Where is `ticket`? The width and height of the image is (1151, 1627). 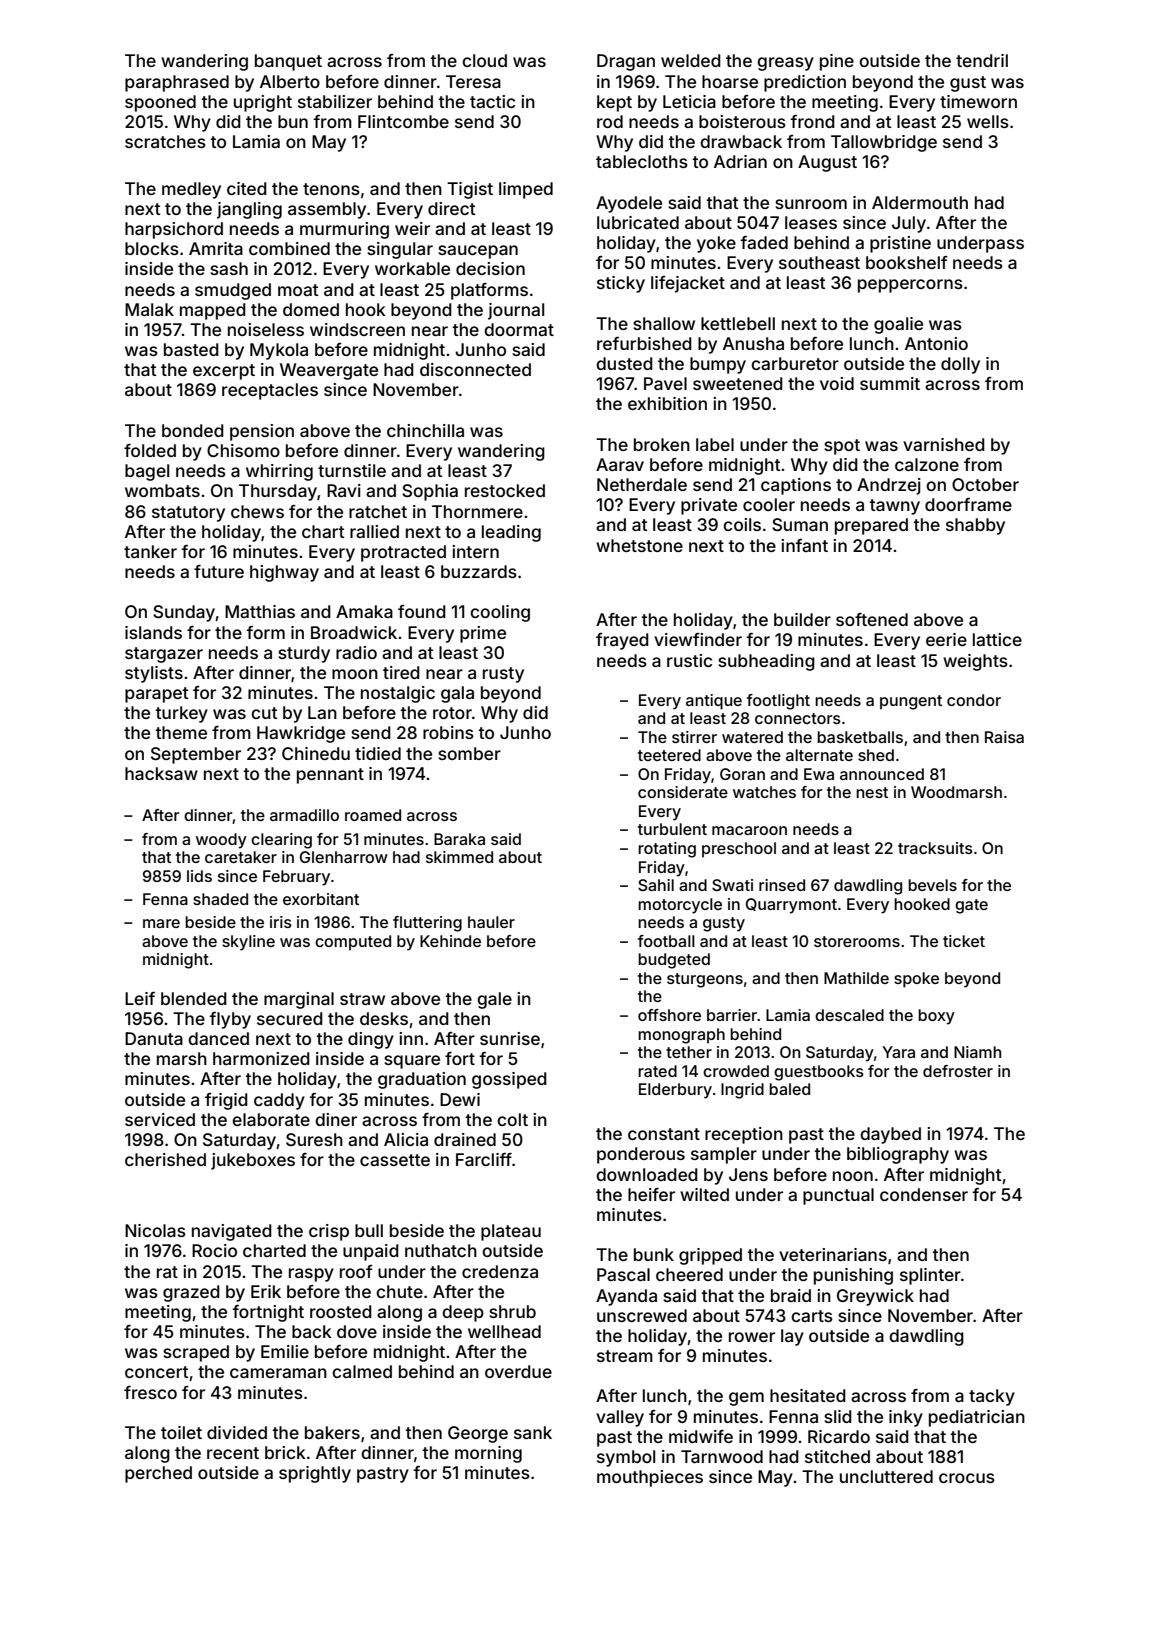 ticket is located at coordinates (964, 941).
